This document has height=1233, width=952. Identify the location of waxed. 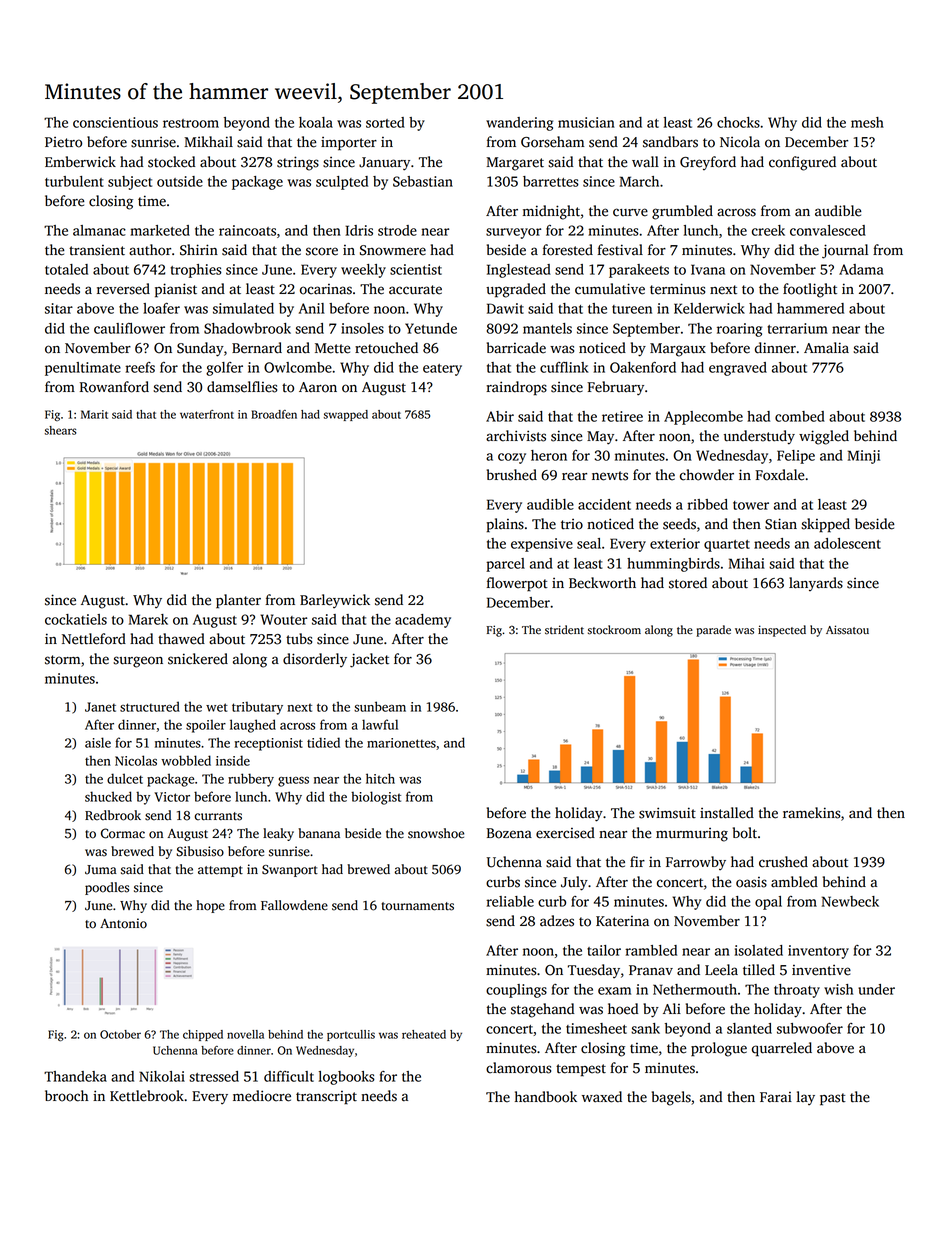
(602, 1097).
